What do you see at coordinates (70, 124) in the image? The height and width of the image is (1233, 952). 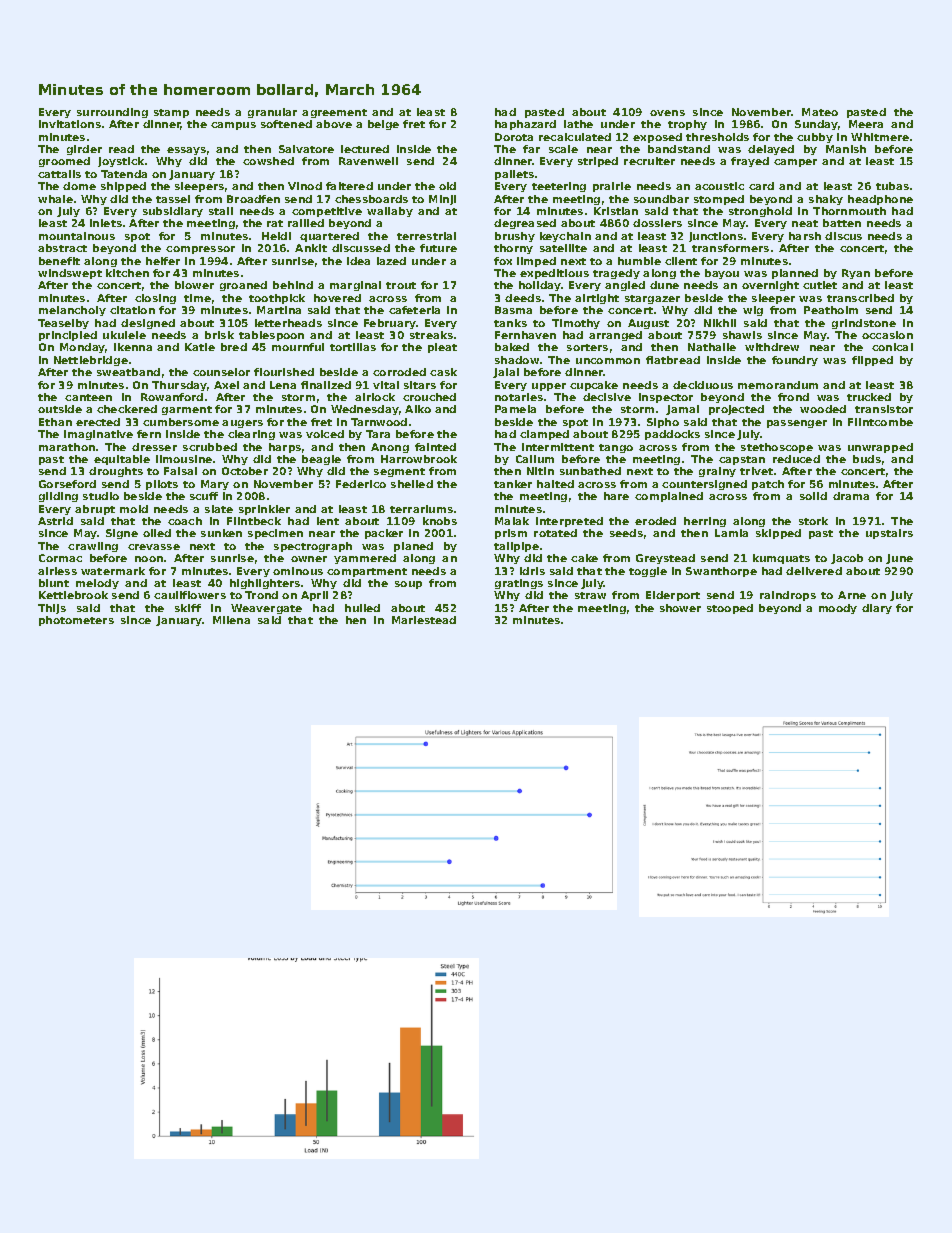 I see `invitations` at bounding box center [70, 124].
